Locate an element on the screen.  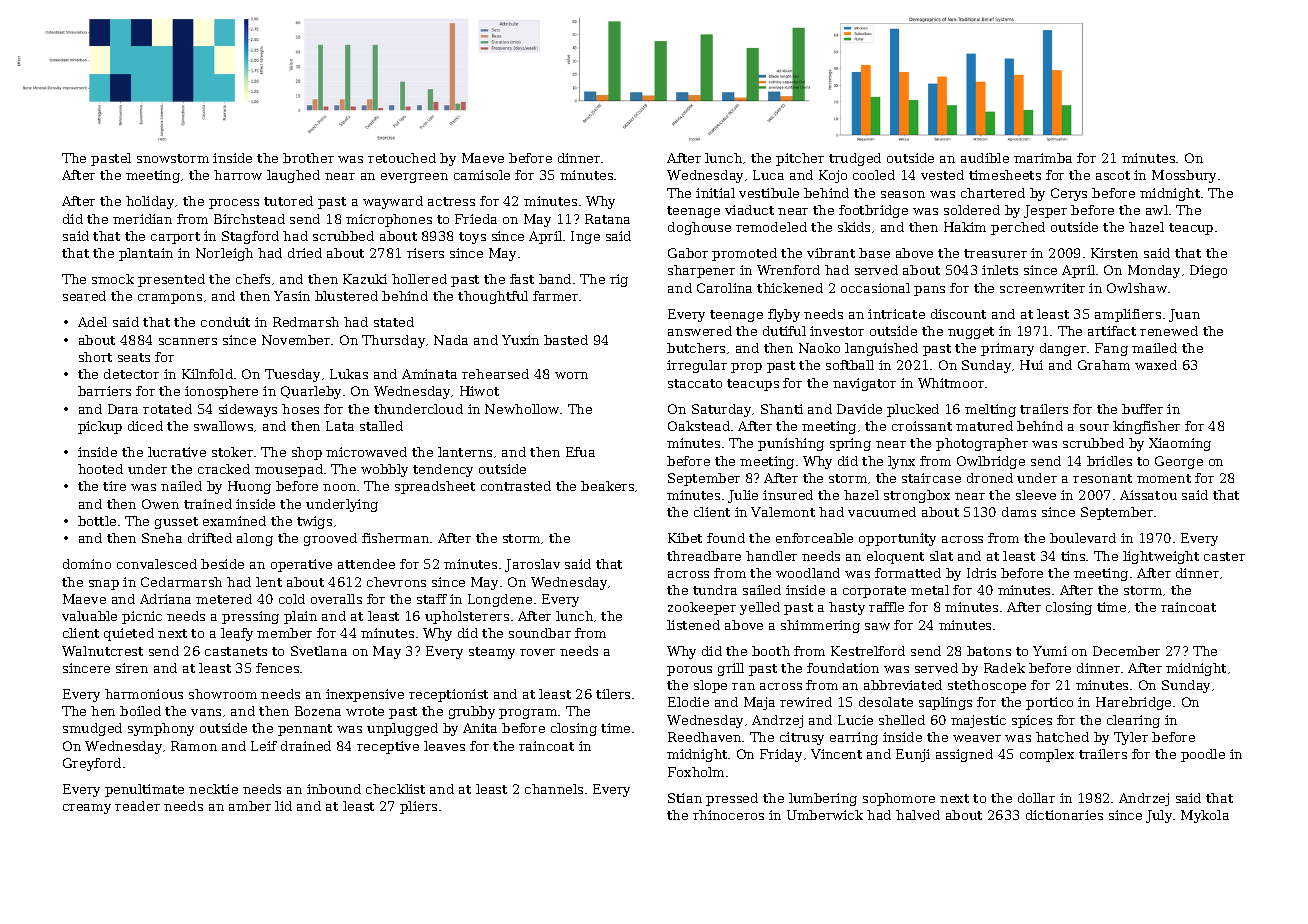
Yumi is located at coordinates (1050, 651).
